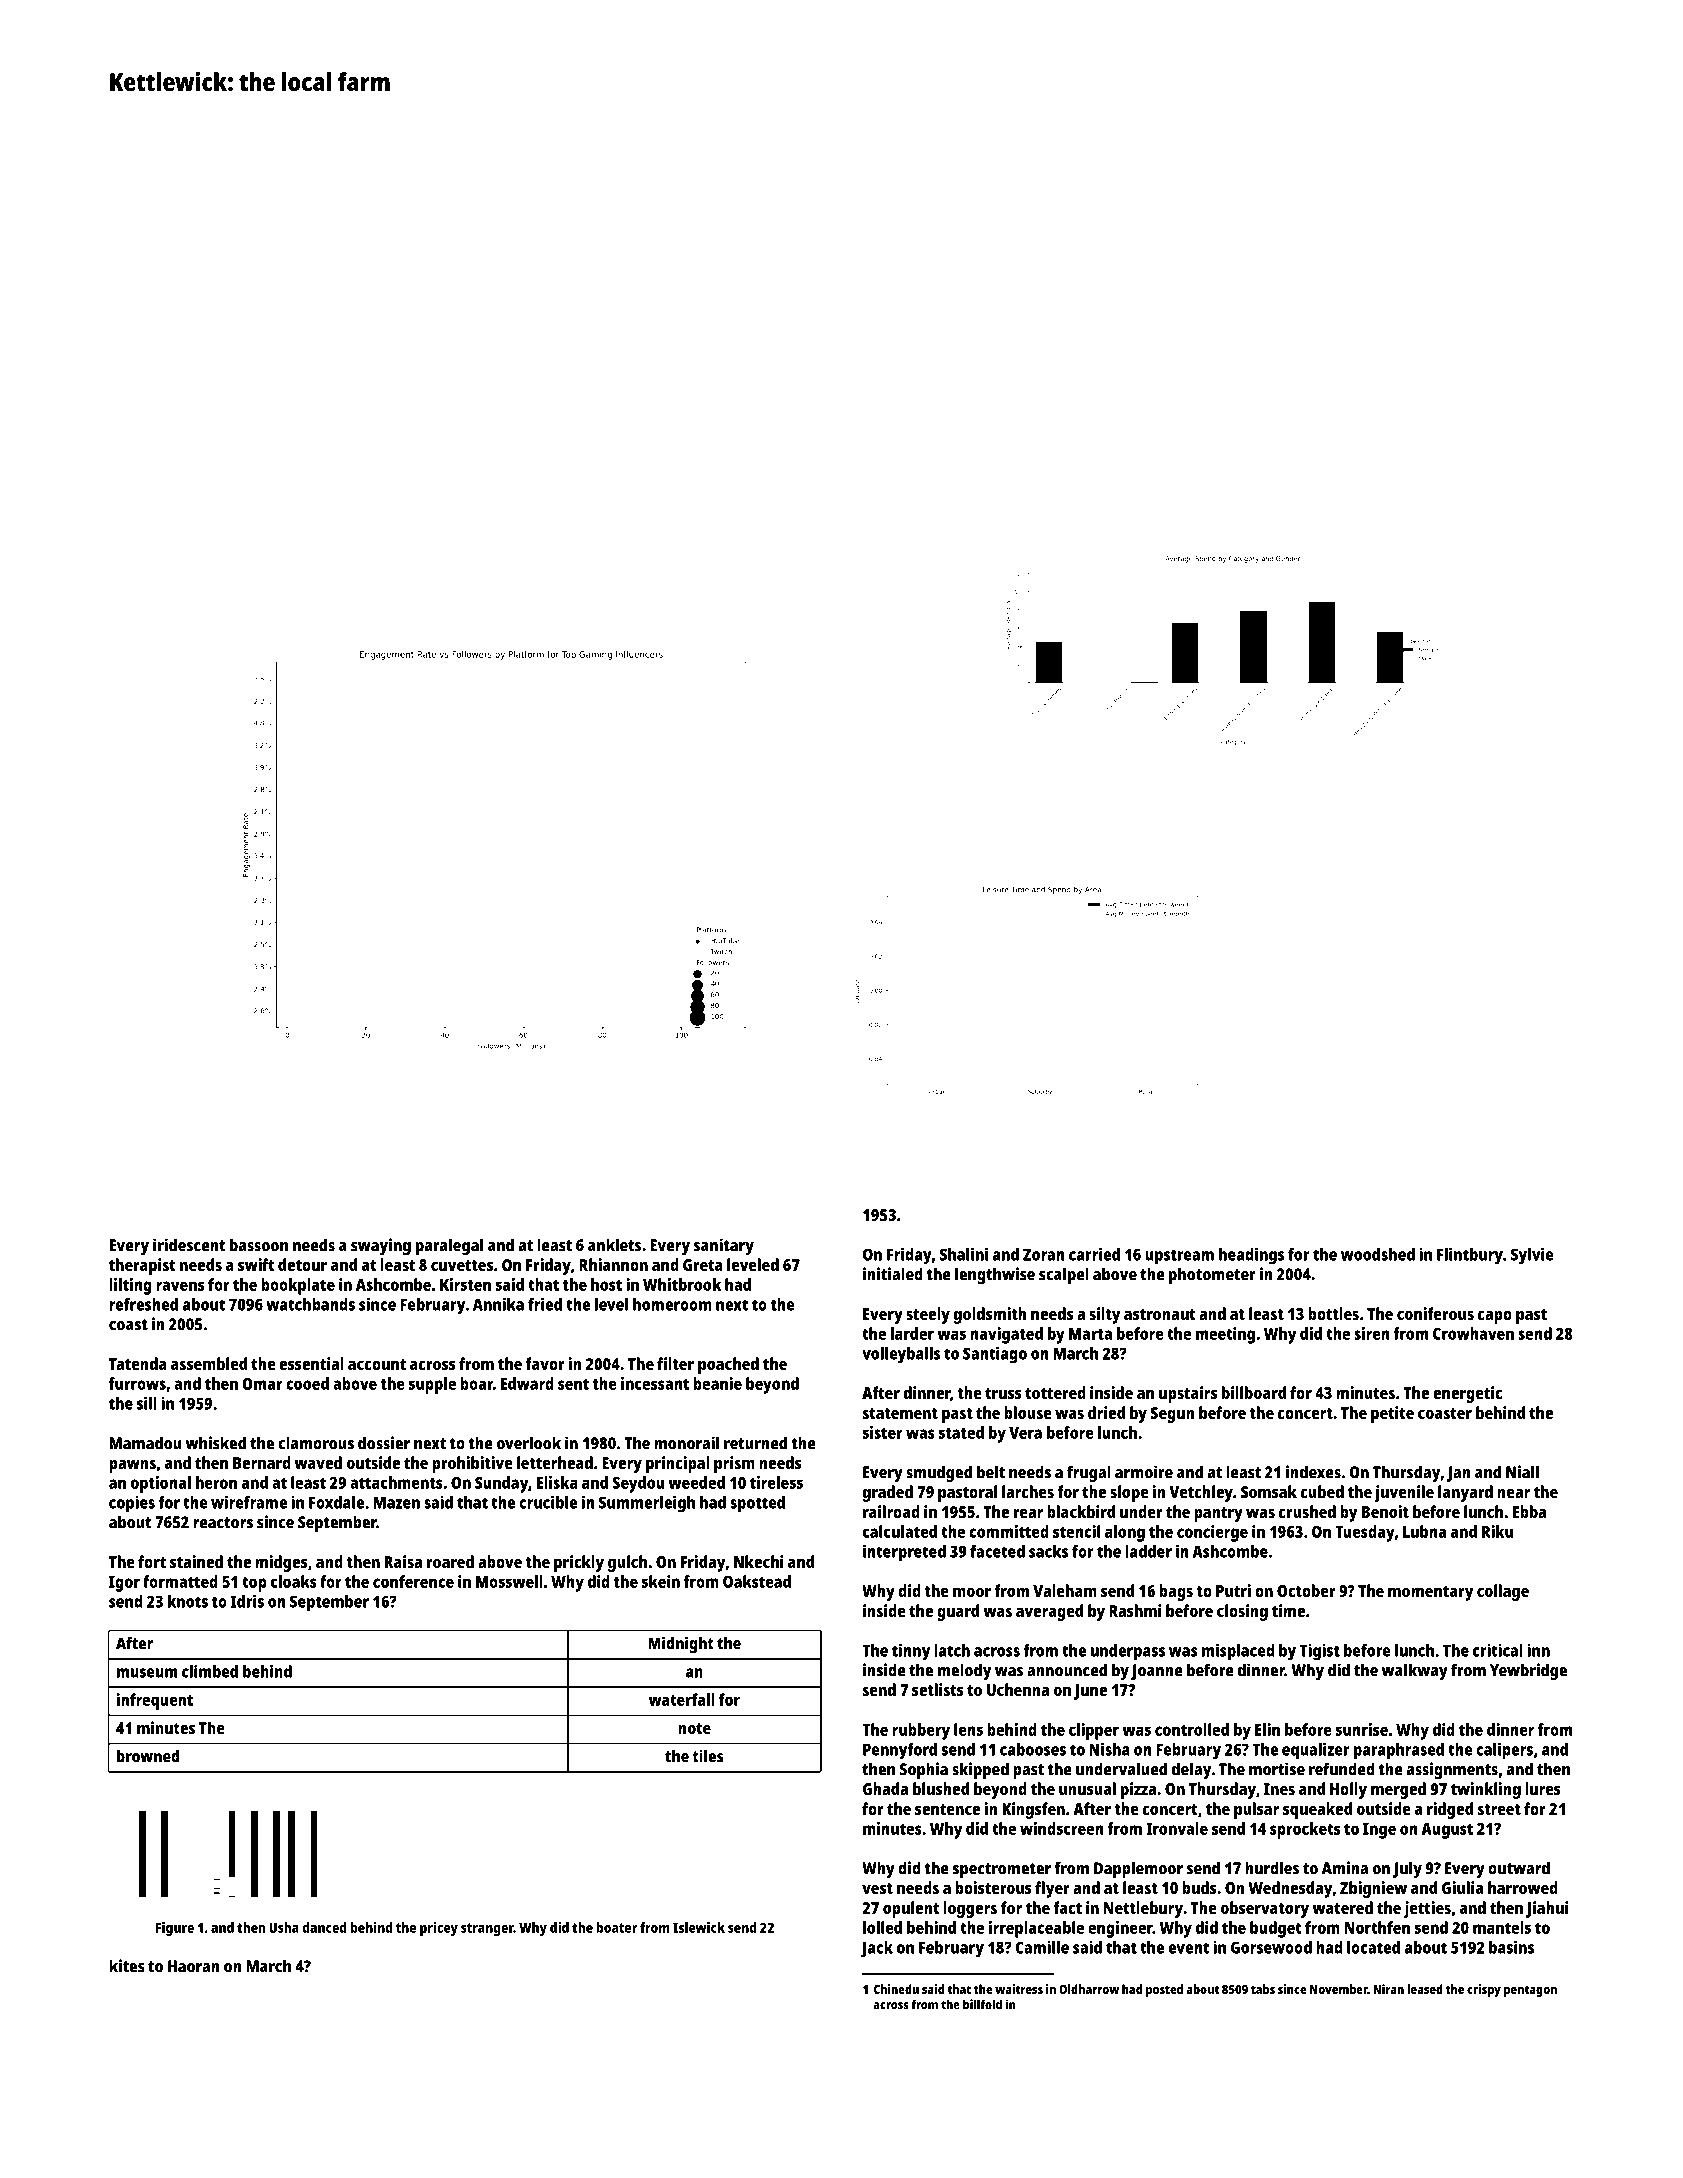  I want to click on Pennyford, so click(900, 1751).
